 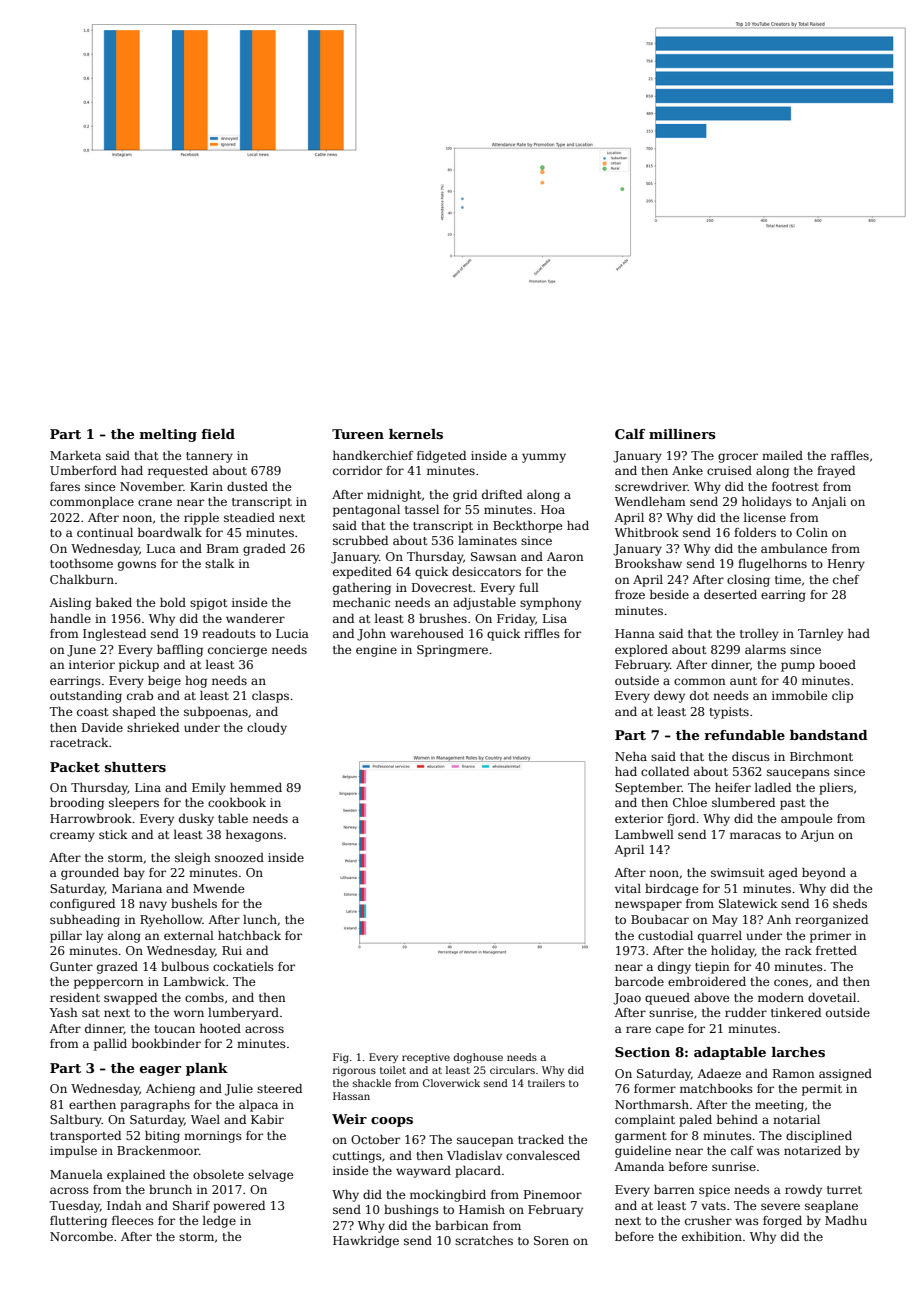 What do you see at coordinates (70, 604) in the page?
I see `Aisling` at bounding box center [70, 604].
